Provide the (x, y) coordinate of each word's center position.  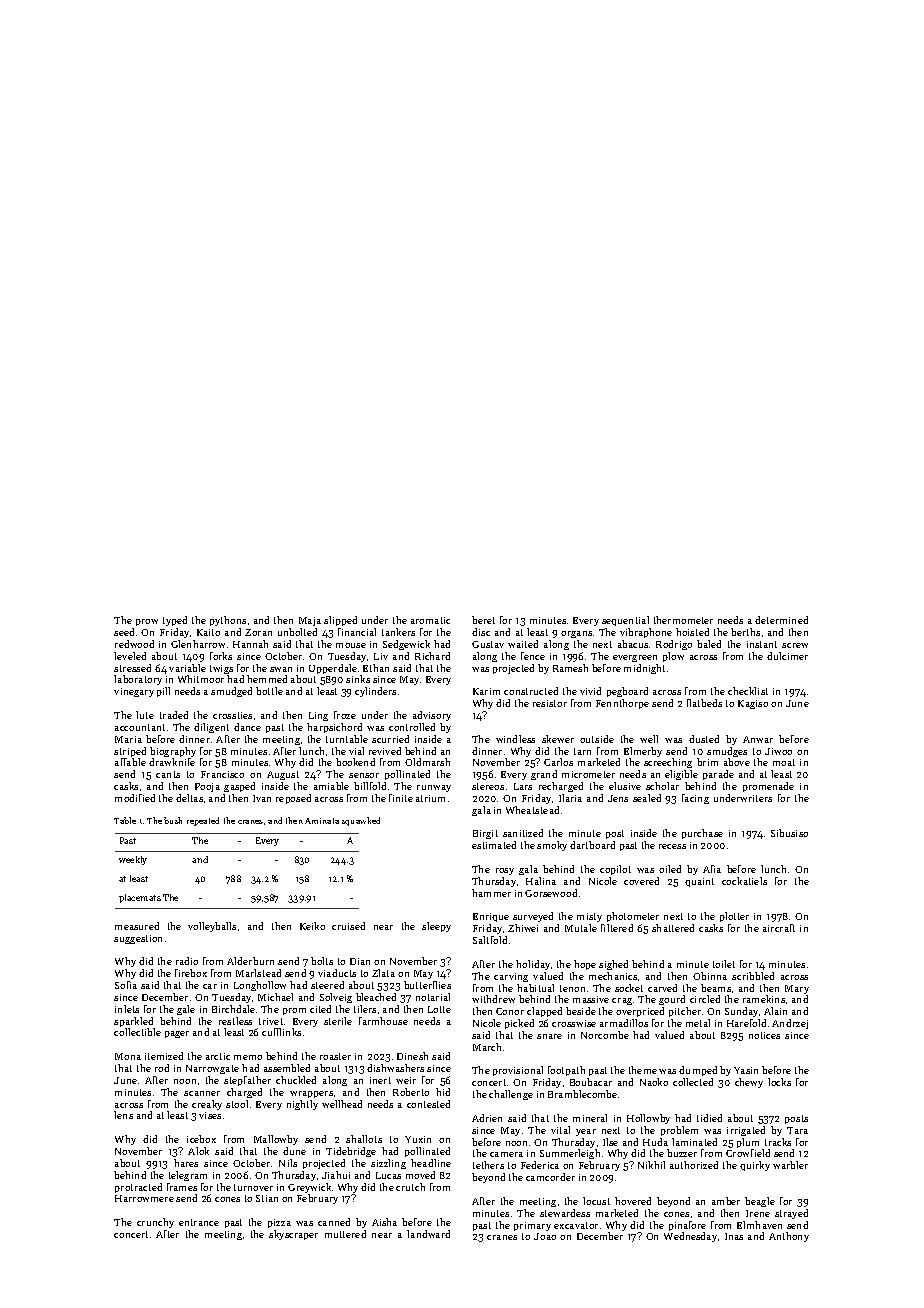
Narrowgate (212, 1069)
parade (718, 775)
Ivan (262, 798)
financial (357, 632)
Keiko (312, 926)
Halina (541, 881)
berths (745, 632)
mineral (590, 1118)
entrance (199, 1222)
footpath (566, 1071)
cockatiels (744, 881)
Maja (310, 621)
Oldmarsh (427, 762)
